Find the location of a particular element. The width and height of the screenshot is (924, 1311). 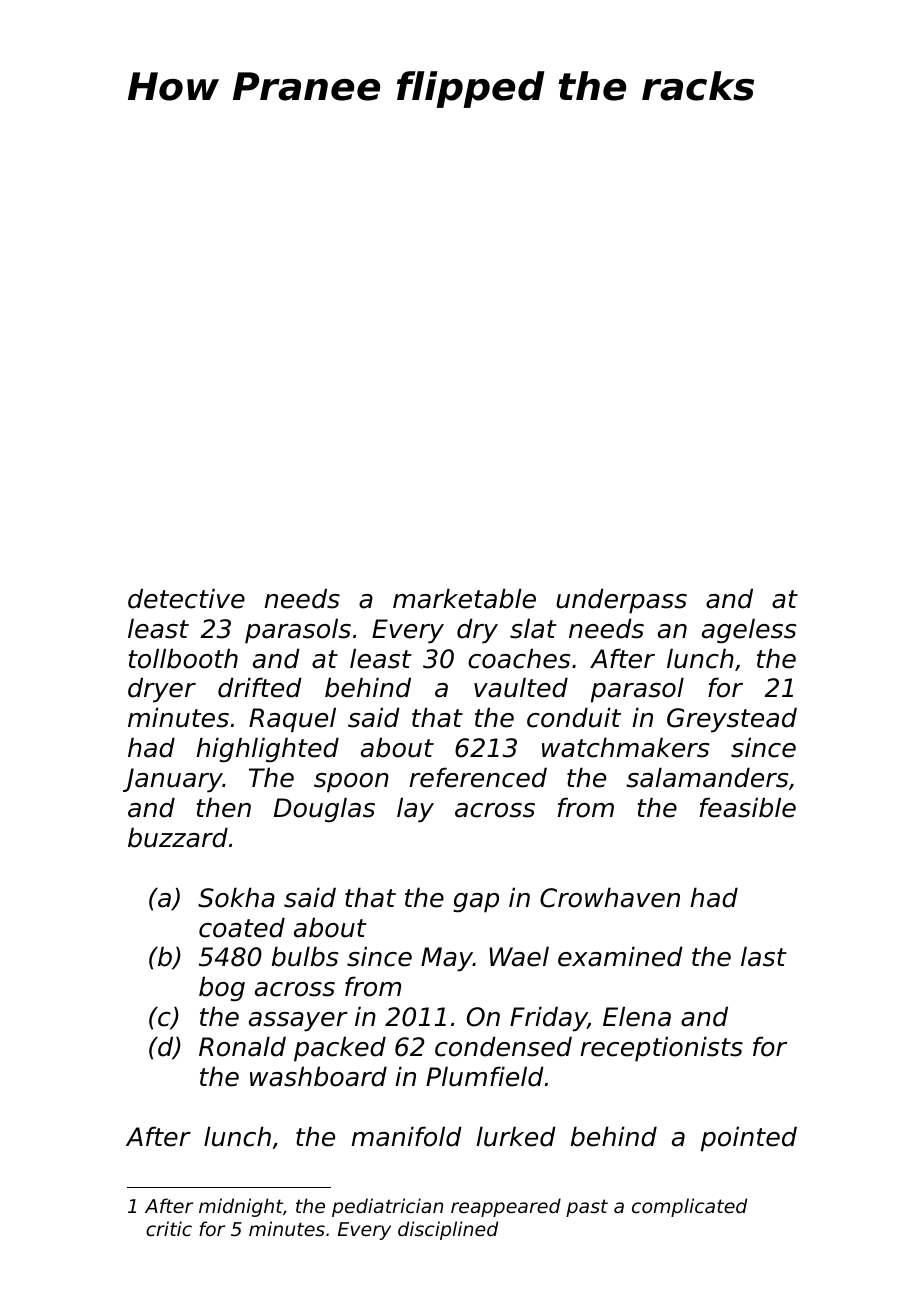

critic is located at coordinates (169, 1228).
